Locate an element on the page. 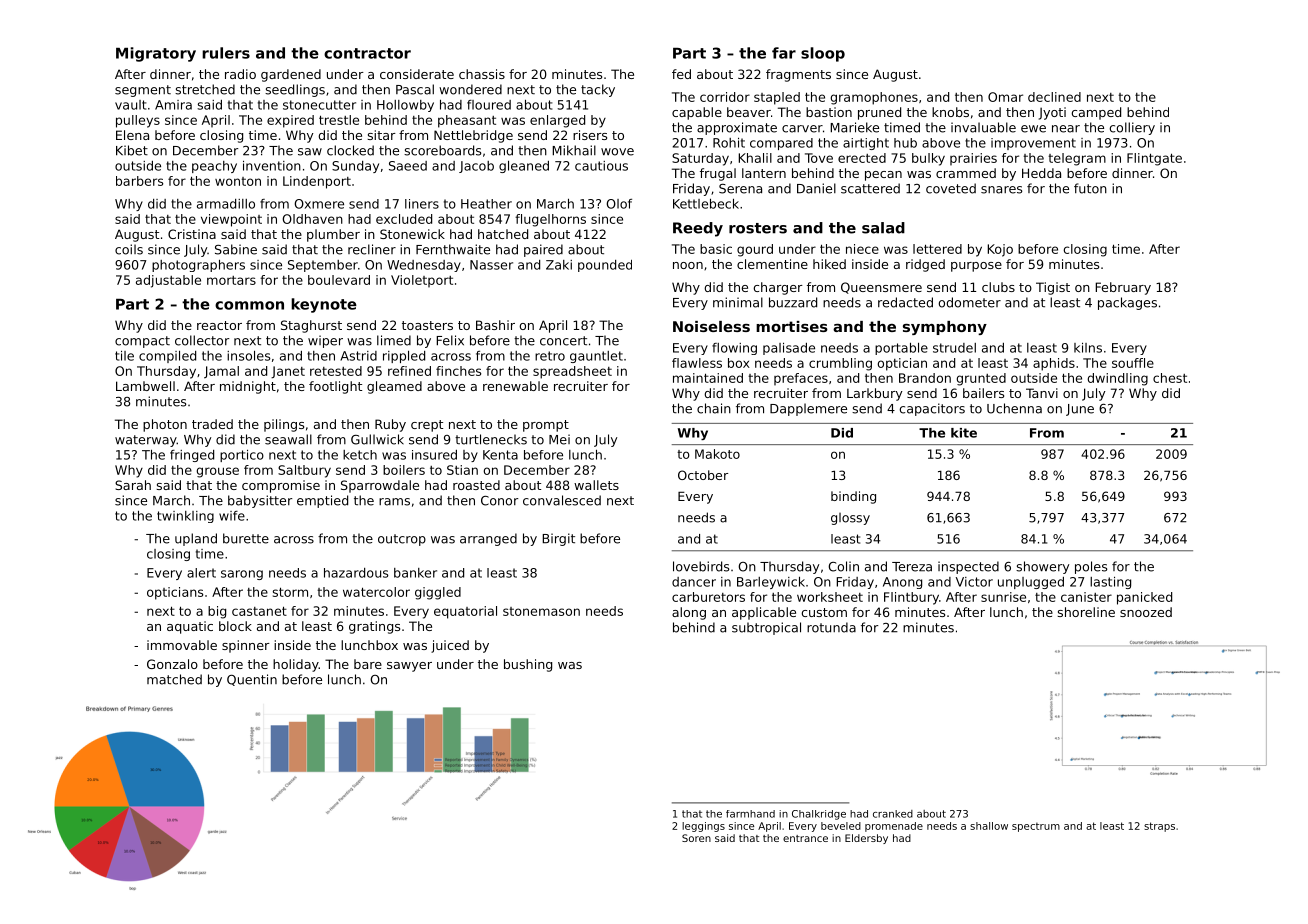  straps is located at coordinates (1159, 827).
